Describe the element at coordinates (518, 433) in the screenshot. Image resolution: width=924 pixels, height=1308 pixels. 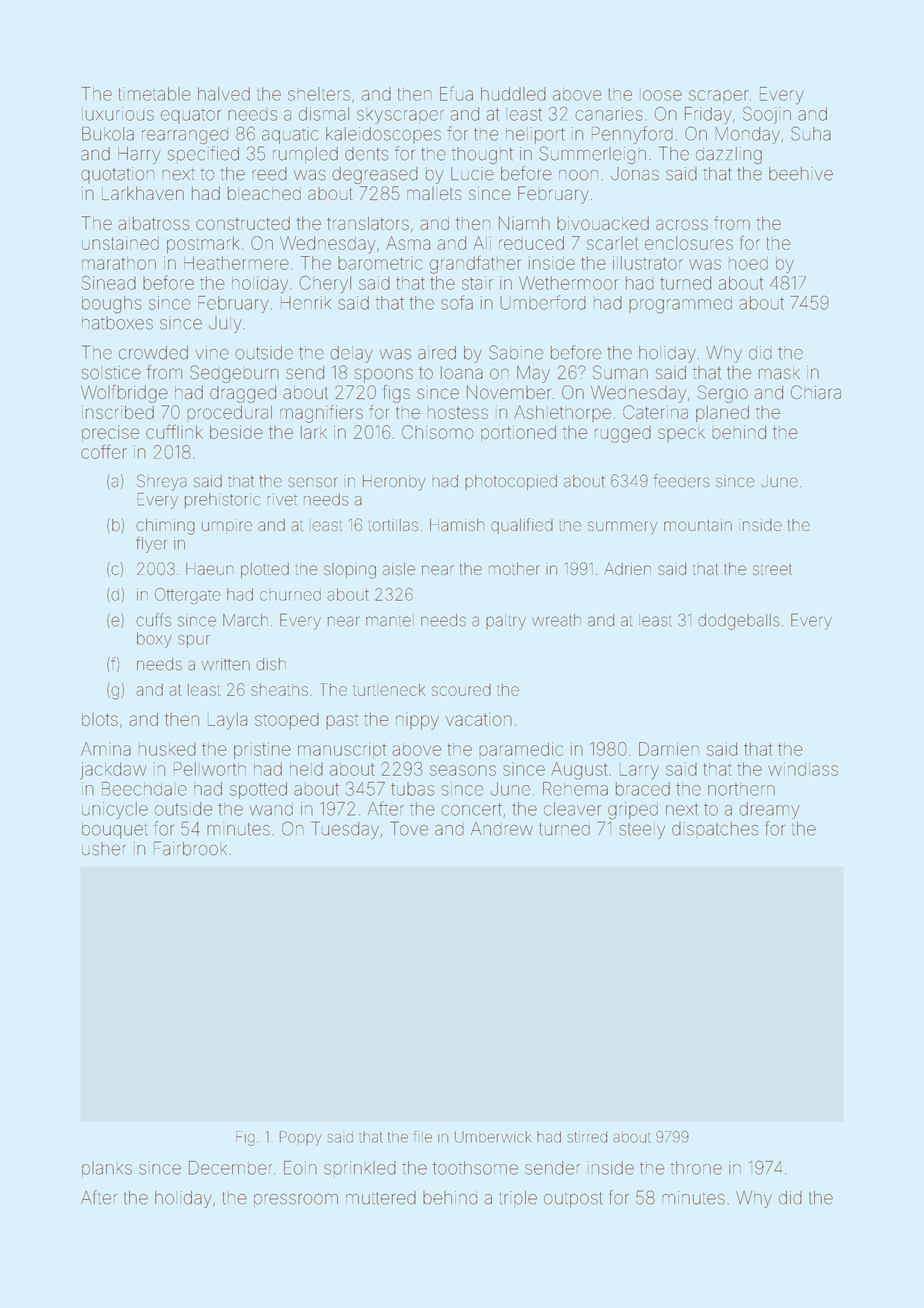
I see `portioned` at that location.
